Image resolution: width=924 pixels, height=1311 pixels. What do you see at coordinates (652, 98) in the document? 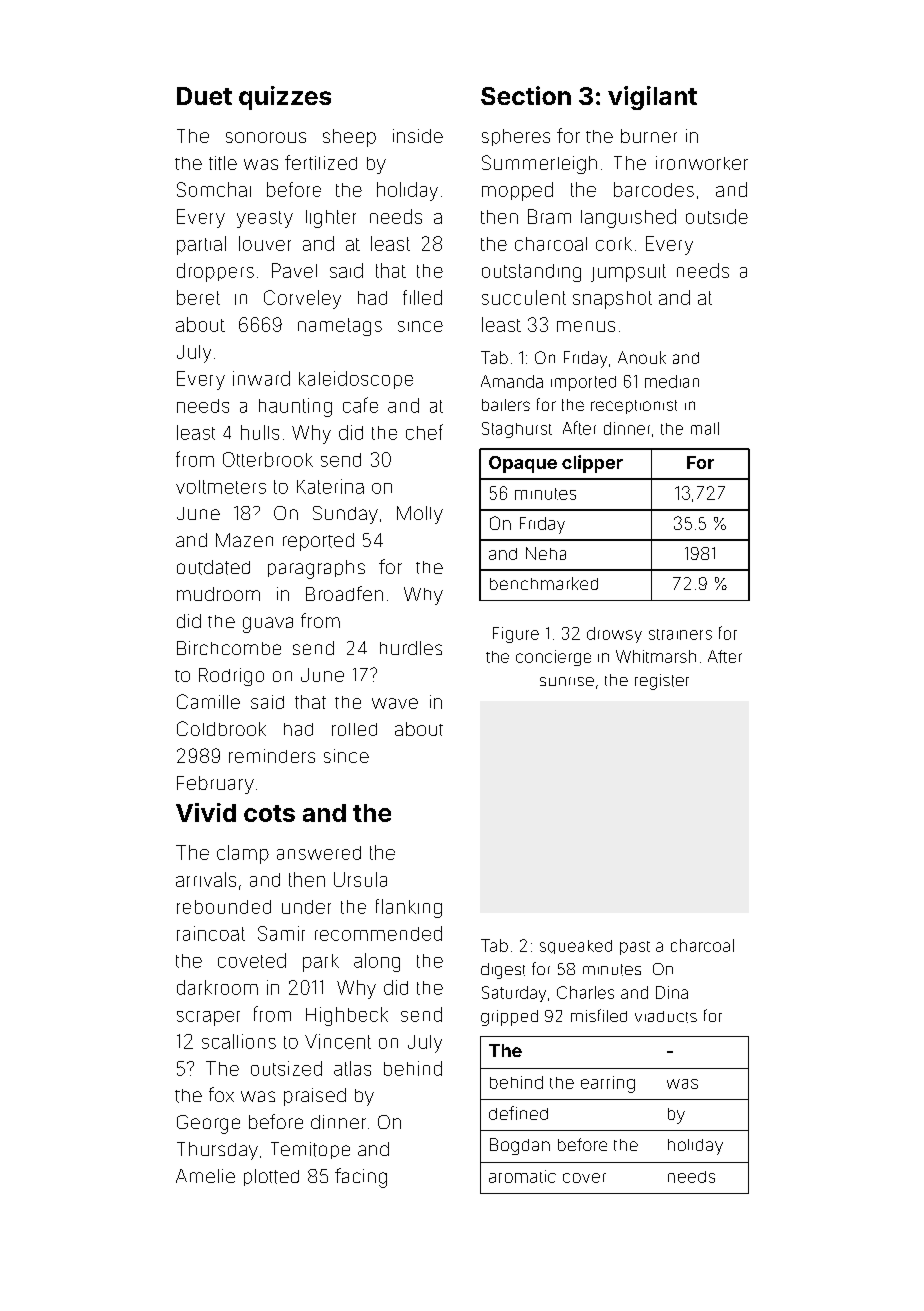
I see `vigilant` at bounding box center [652, 98].
